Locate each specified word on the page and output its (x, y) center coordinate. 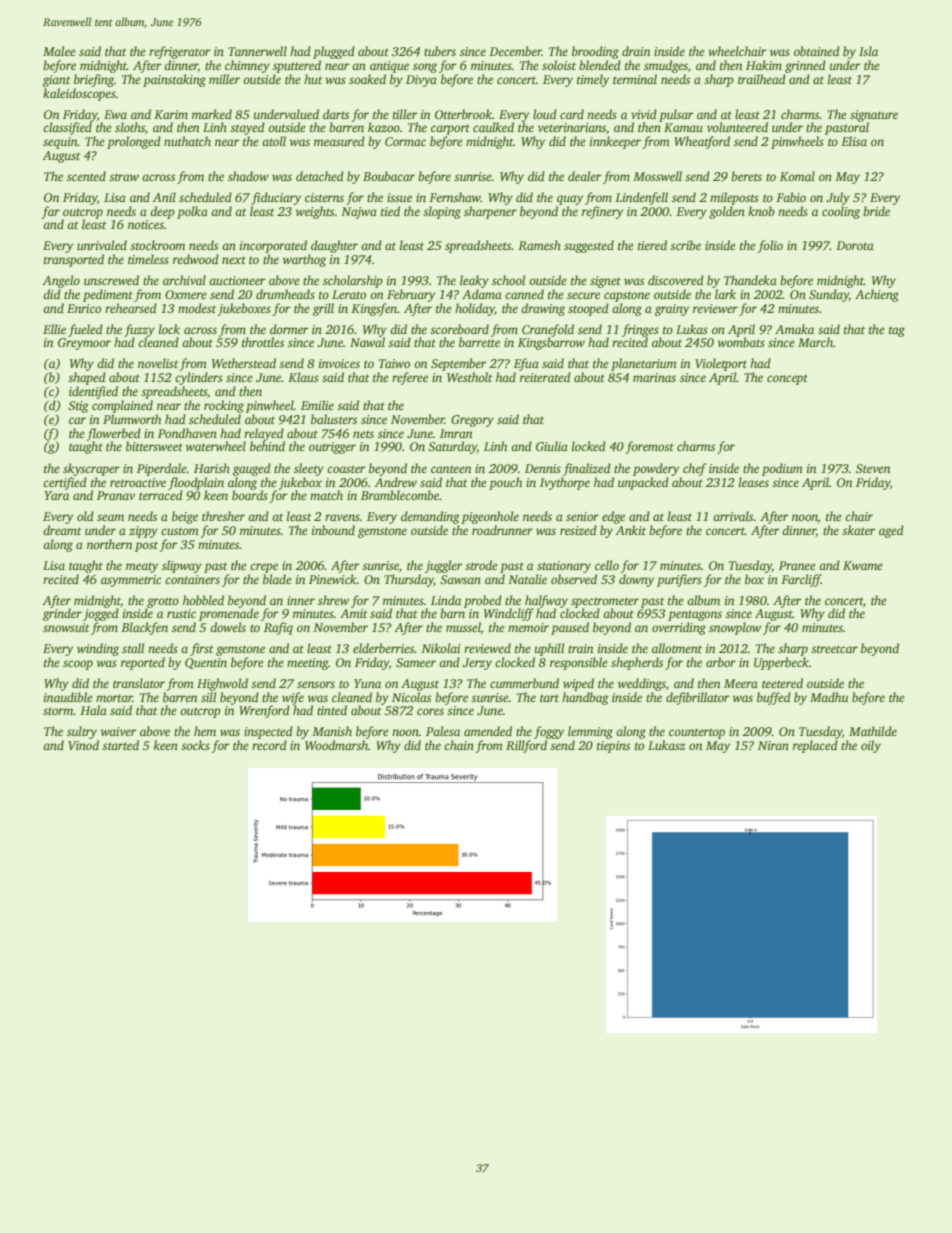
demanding (430, 517)
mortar (114, 698)
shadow (248, 176)
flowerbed (113, 434)
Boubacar (389, 176)
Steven (873, 468)
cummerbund (524, 683)
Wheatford (702, 142)
